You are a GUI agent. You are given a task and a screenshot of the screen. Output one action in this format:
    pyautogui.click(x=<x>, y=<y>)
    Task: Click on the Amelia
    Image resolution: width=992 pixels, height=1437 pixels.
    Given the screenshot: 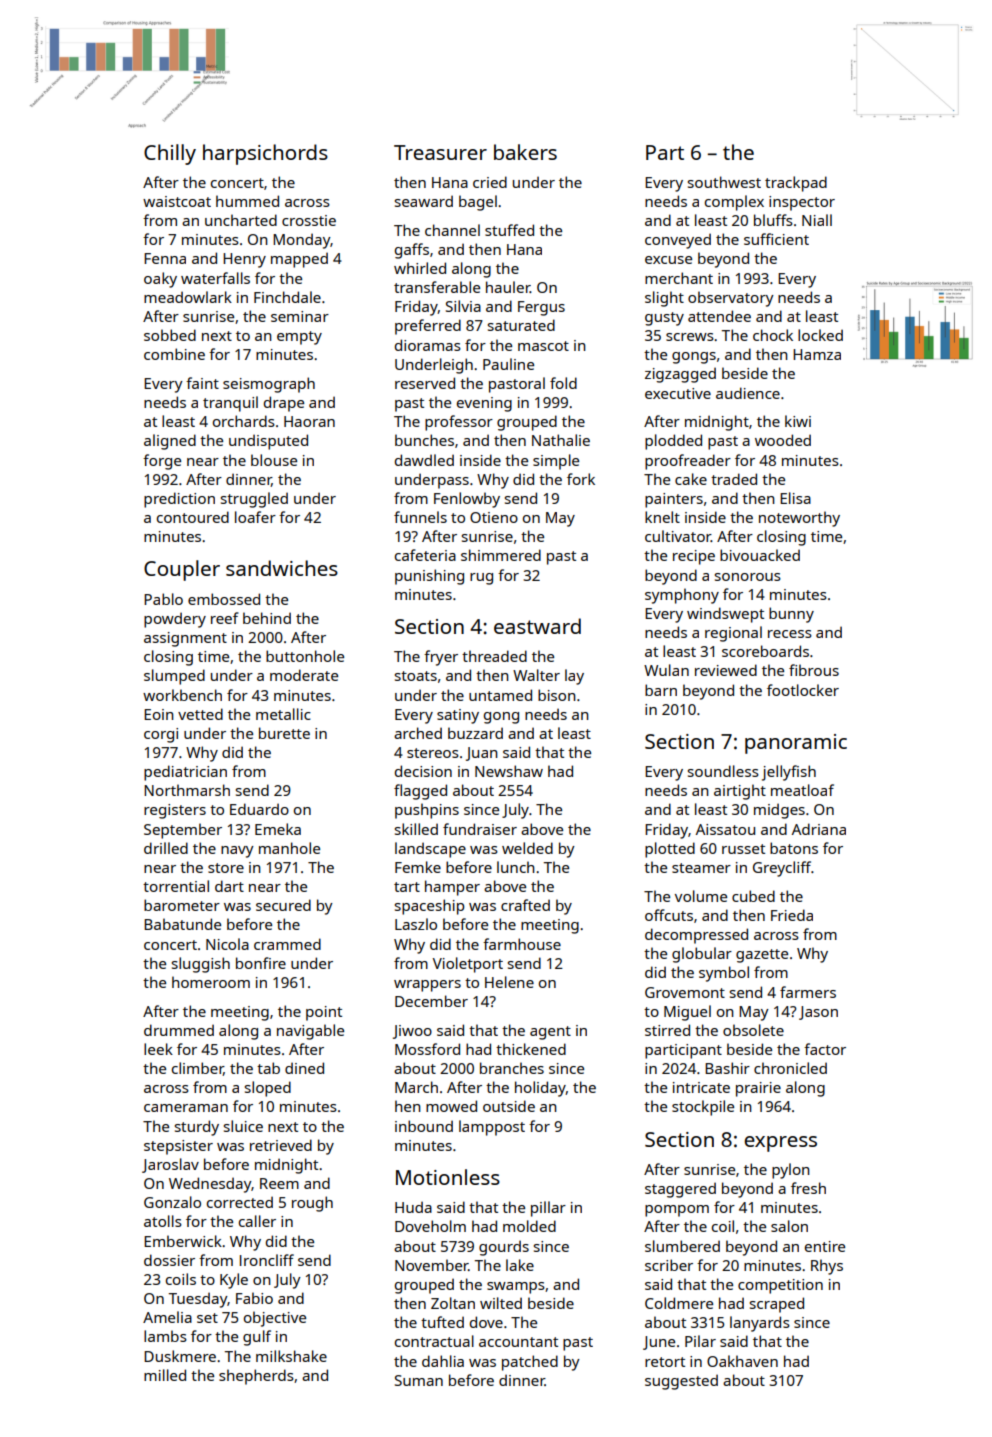 What is the action you would take?
    pyautogui.click(x=167, y=1317)
